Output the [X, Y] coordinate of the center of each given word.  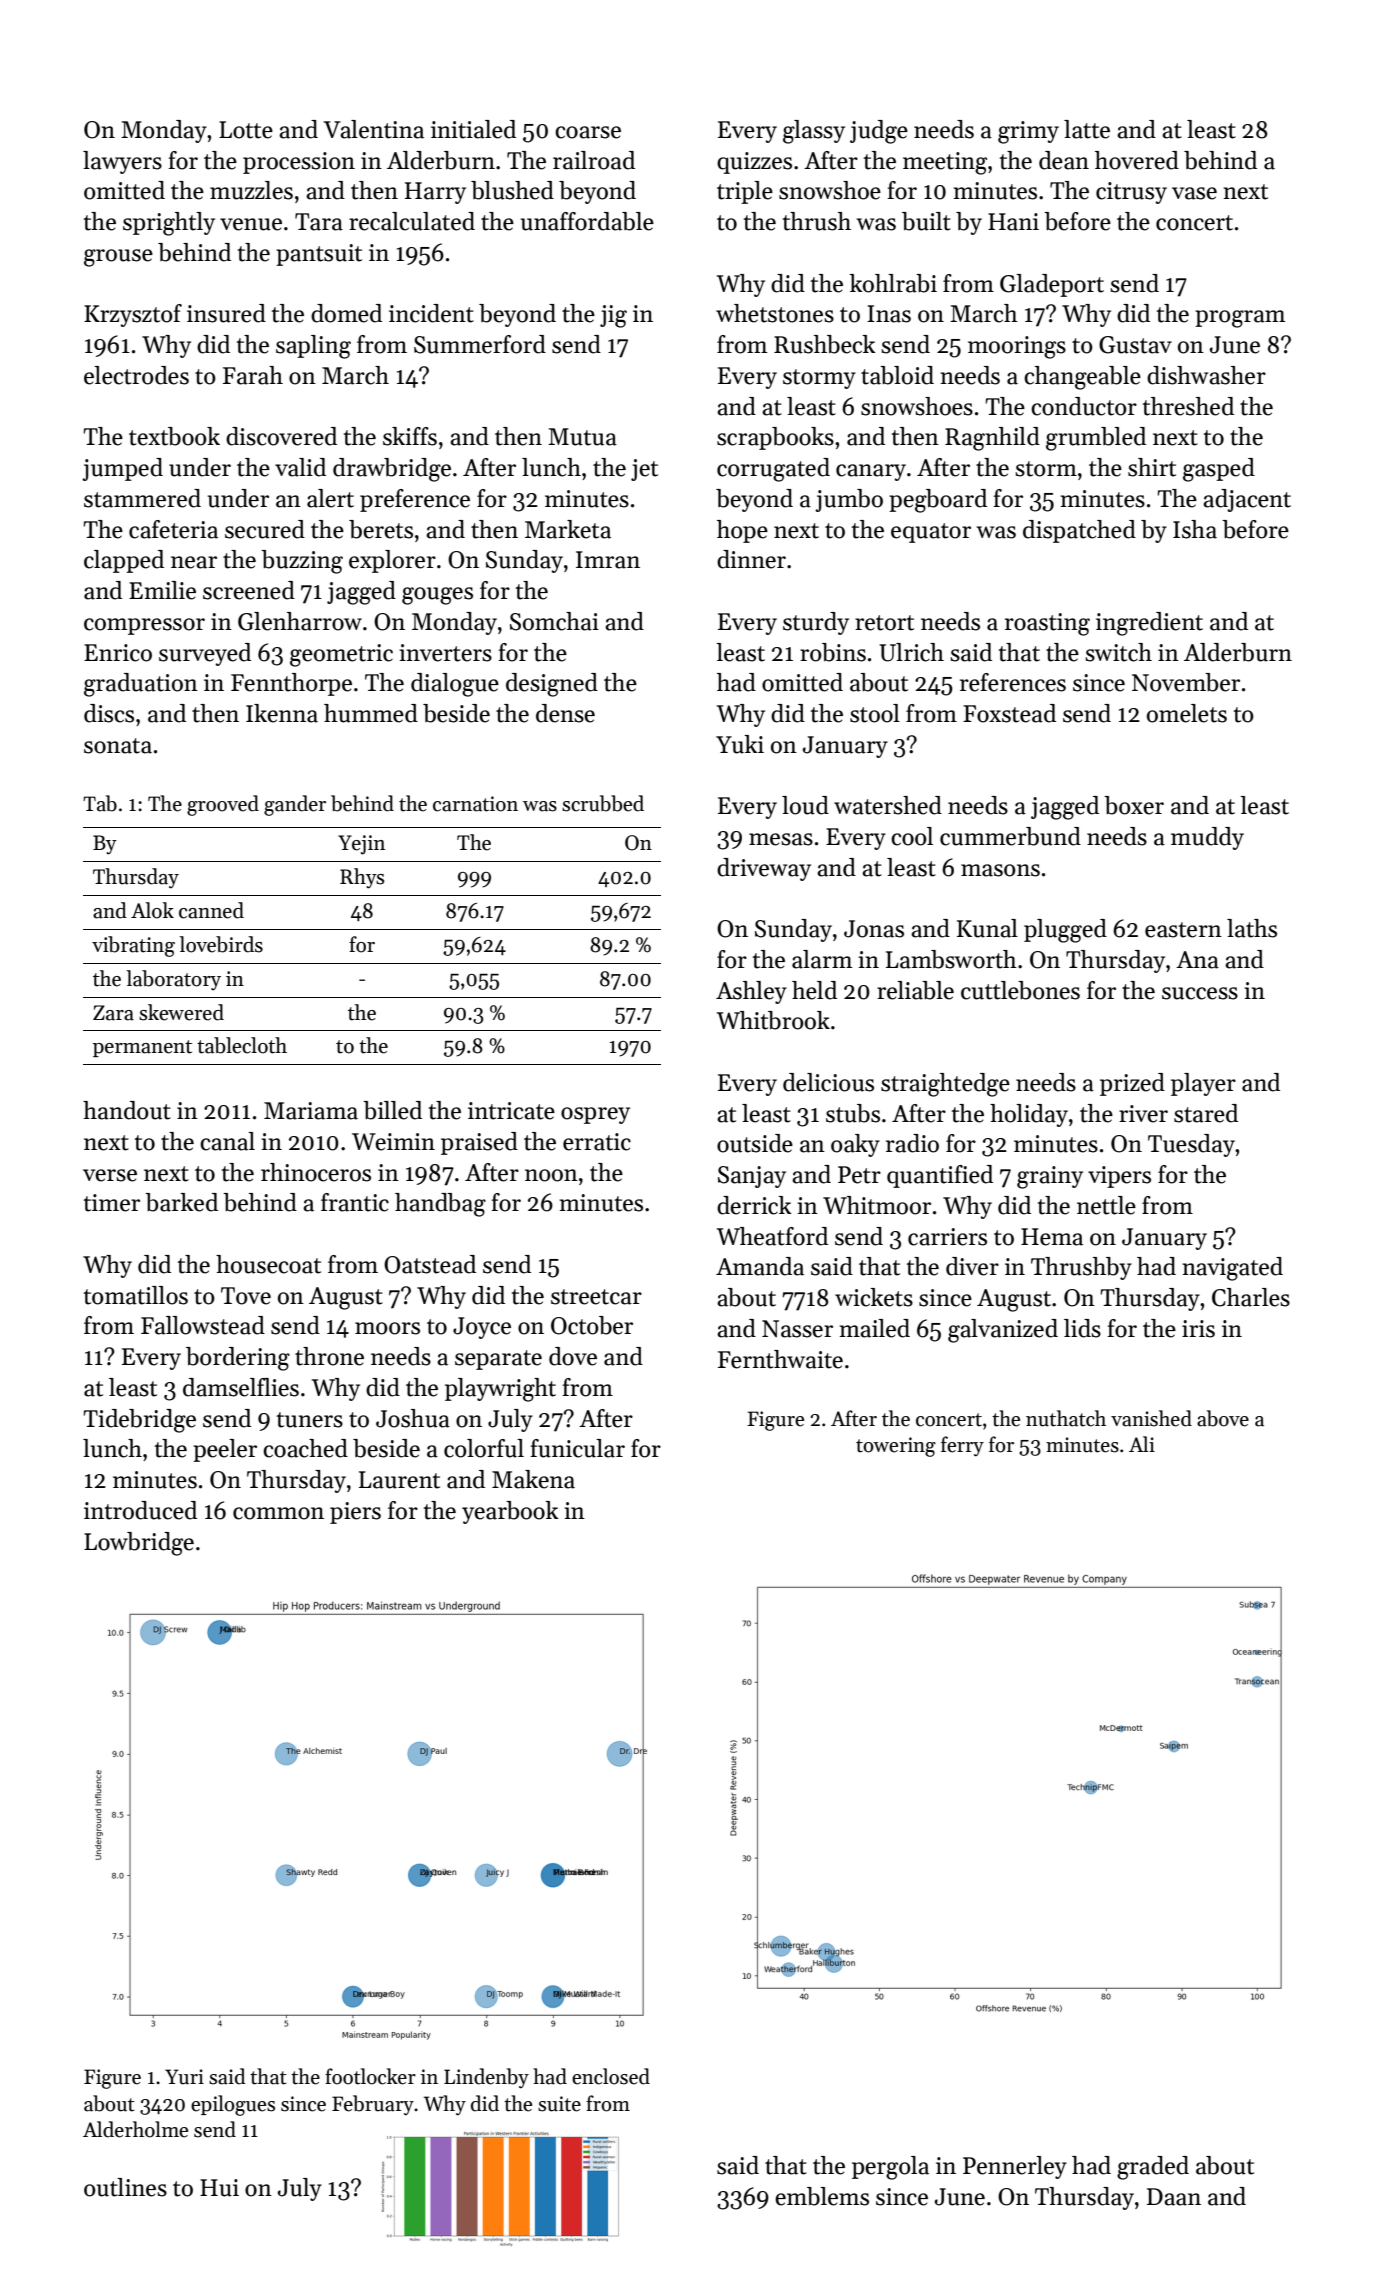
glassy [814, 132]
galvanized [1003, 1331]
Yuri [184, 2077]
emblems [822, 2196]
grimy [1028, 132]
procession [299, 163]
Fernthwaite [780, 1359]
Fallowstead [203, 1325]
